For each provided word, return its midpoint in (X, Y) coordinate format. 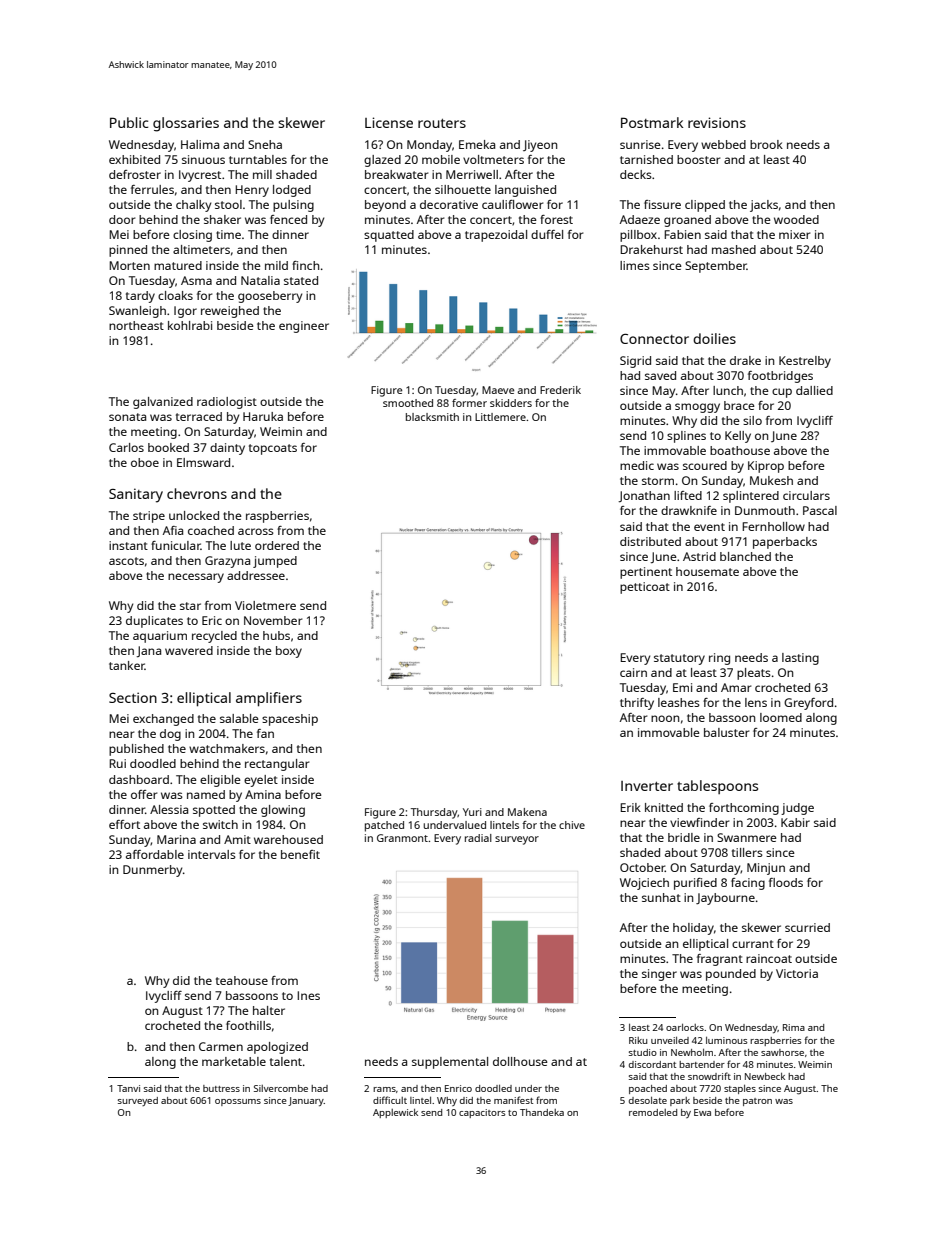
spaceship (290, 720)
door (122, 219)
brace (739, 405)
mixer (795, 234)
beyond (385, 206)
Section (133, 697)
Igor (185, 312)
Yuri (472, 812)
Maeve (498, 390)
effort (124, 824)
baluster (727, 732)
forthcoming (744, 809)
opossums (238, 1102)
